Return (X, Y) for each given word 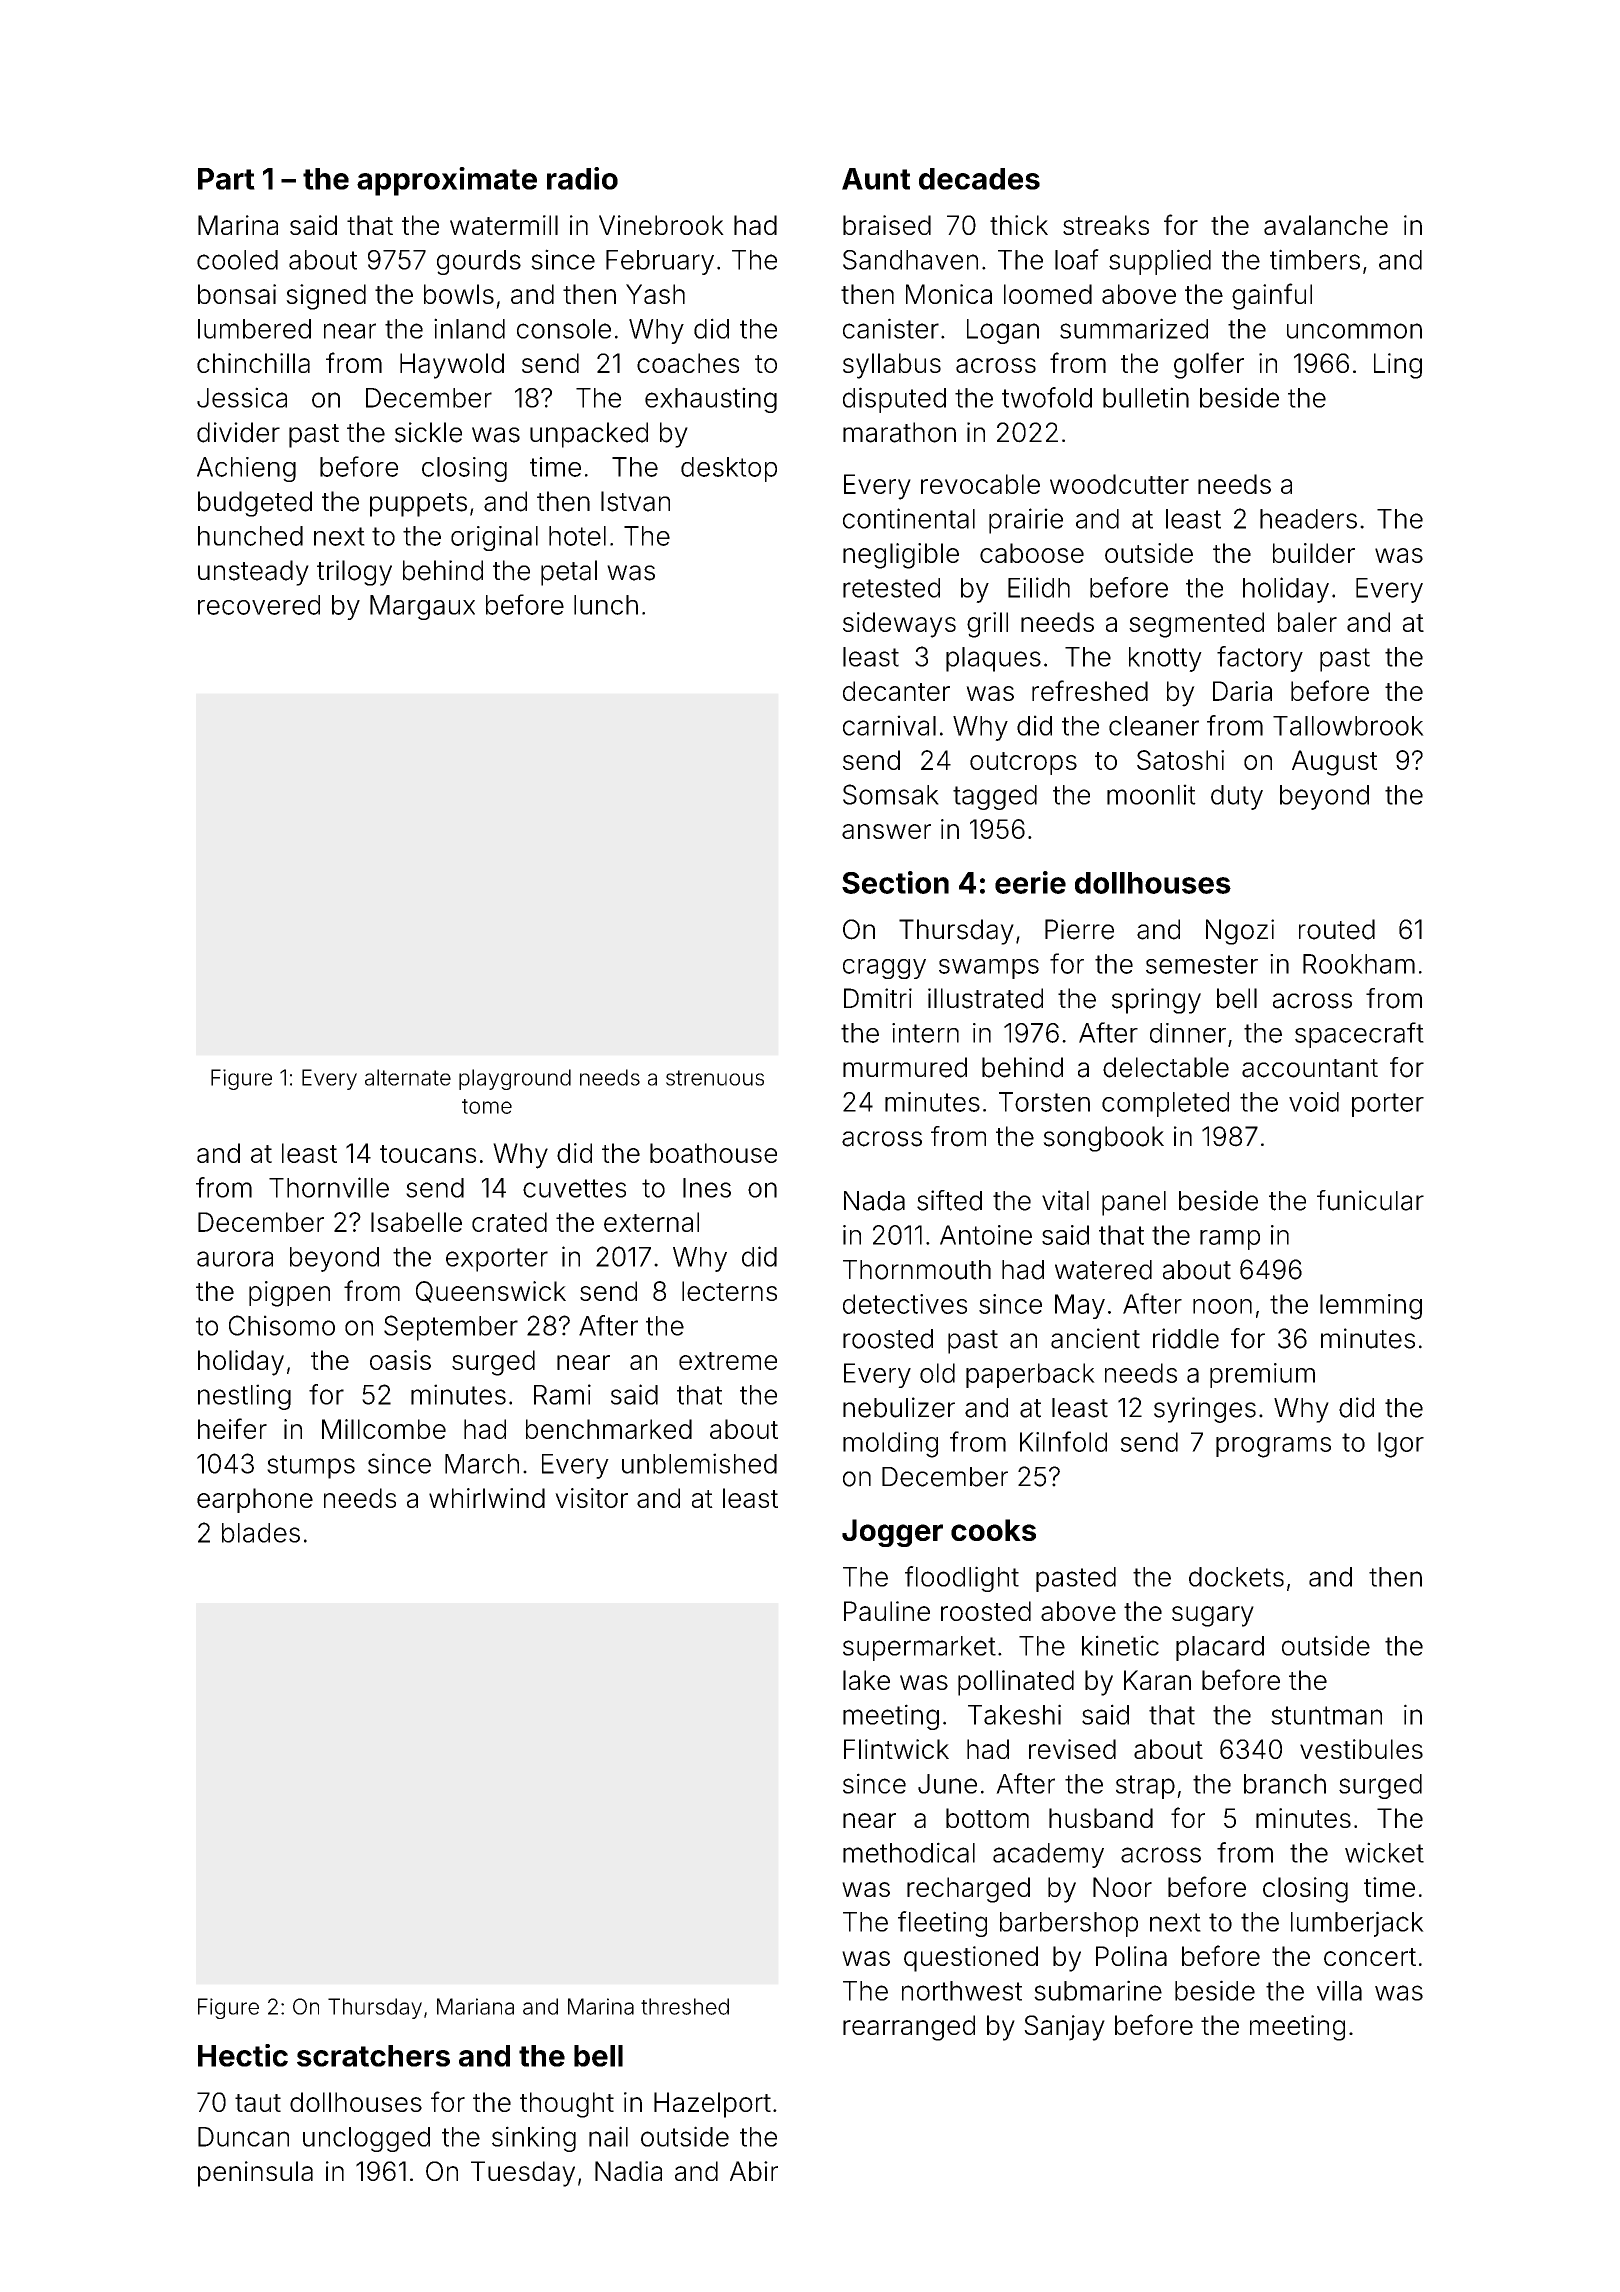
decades (979, 179)
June (947, 1784)
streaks (1106, 225)
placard (1220, 1648)
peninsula (255, 2174)
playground (515, 1079)
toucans (428, 1154)
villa (1339, 1990)
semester (1202, 964)
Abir (754, 2171)
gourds (479, 262)
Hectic (243, 2055)
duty (1237, 797)
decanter (896, 691)
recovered (259, 605)
